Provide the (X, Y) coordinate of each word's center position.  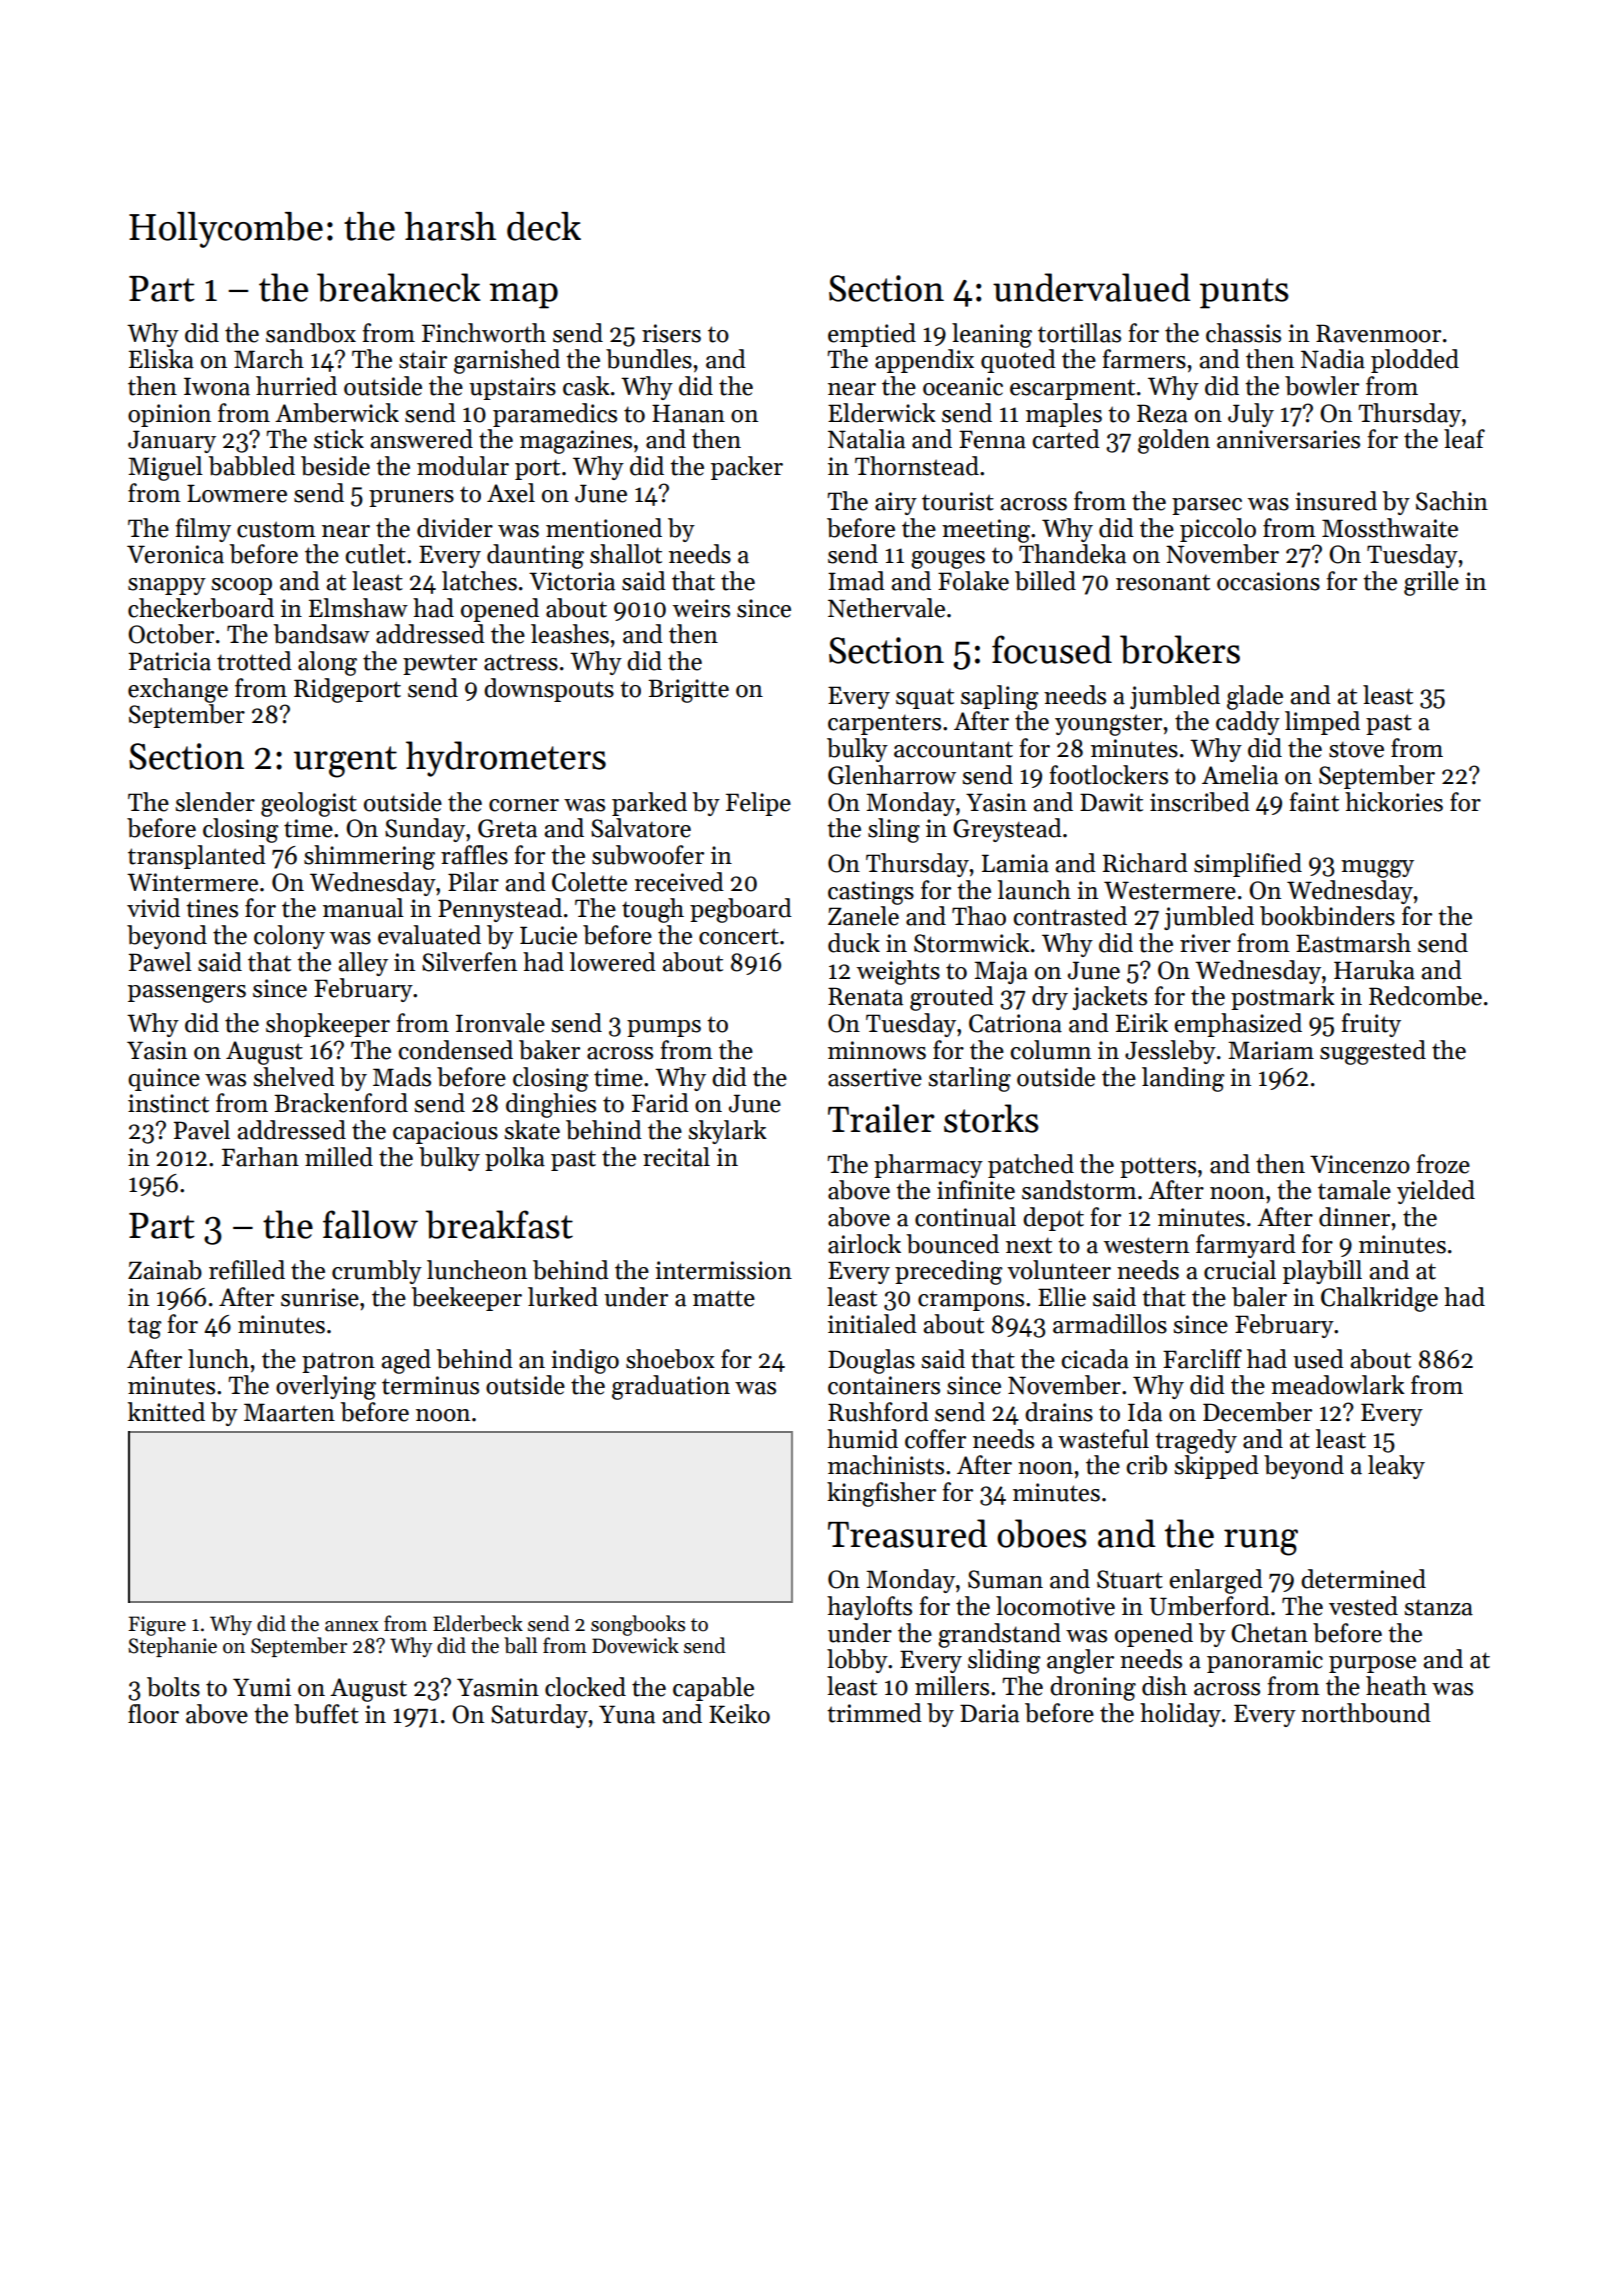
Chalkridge (1379, 1299)
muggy (1377, 869)
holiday (1180, 1715)
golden (1174, 441)
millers (952, 1686)
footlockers (1109, 775)
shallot (626, 554)
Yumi (262, 1687)
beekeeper (467, 1299)
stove (1356, 749)
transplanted (197, 857)
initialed (872, 1324)
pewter (440, 664)
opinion (169, 415)
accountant (953, 749)
